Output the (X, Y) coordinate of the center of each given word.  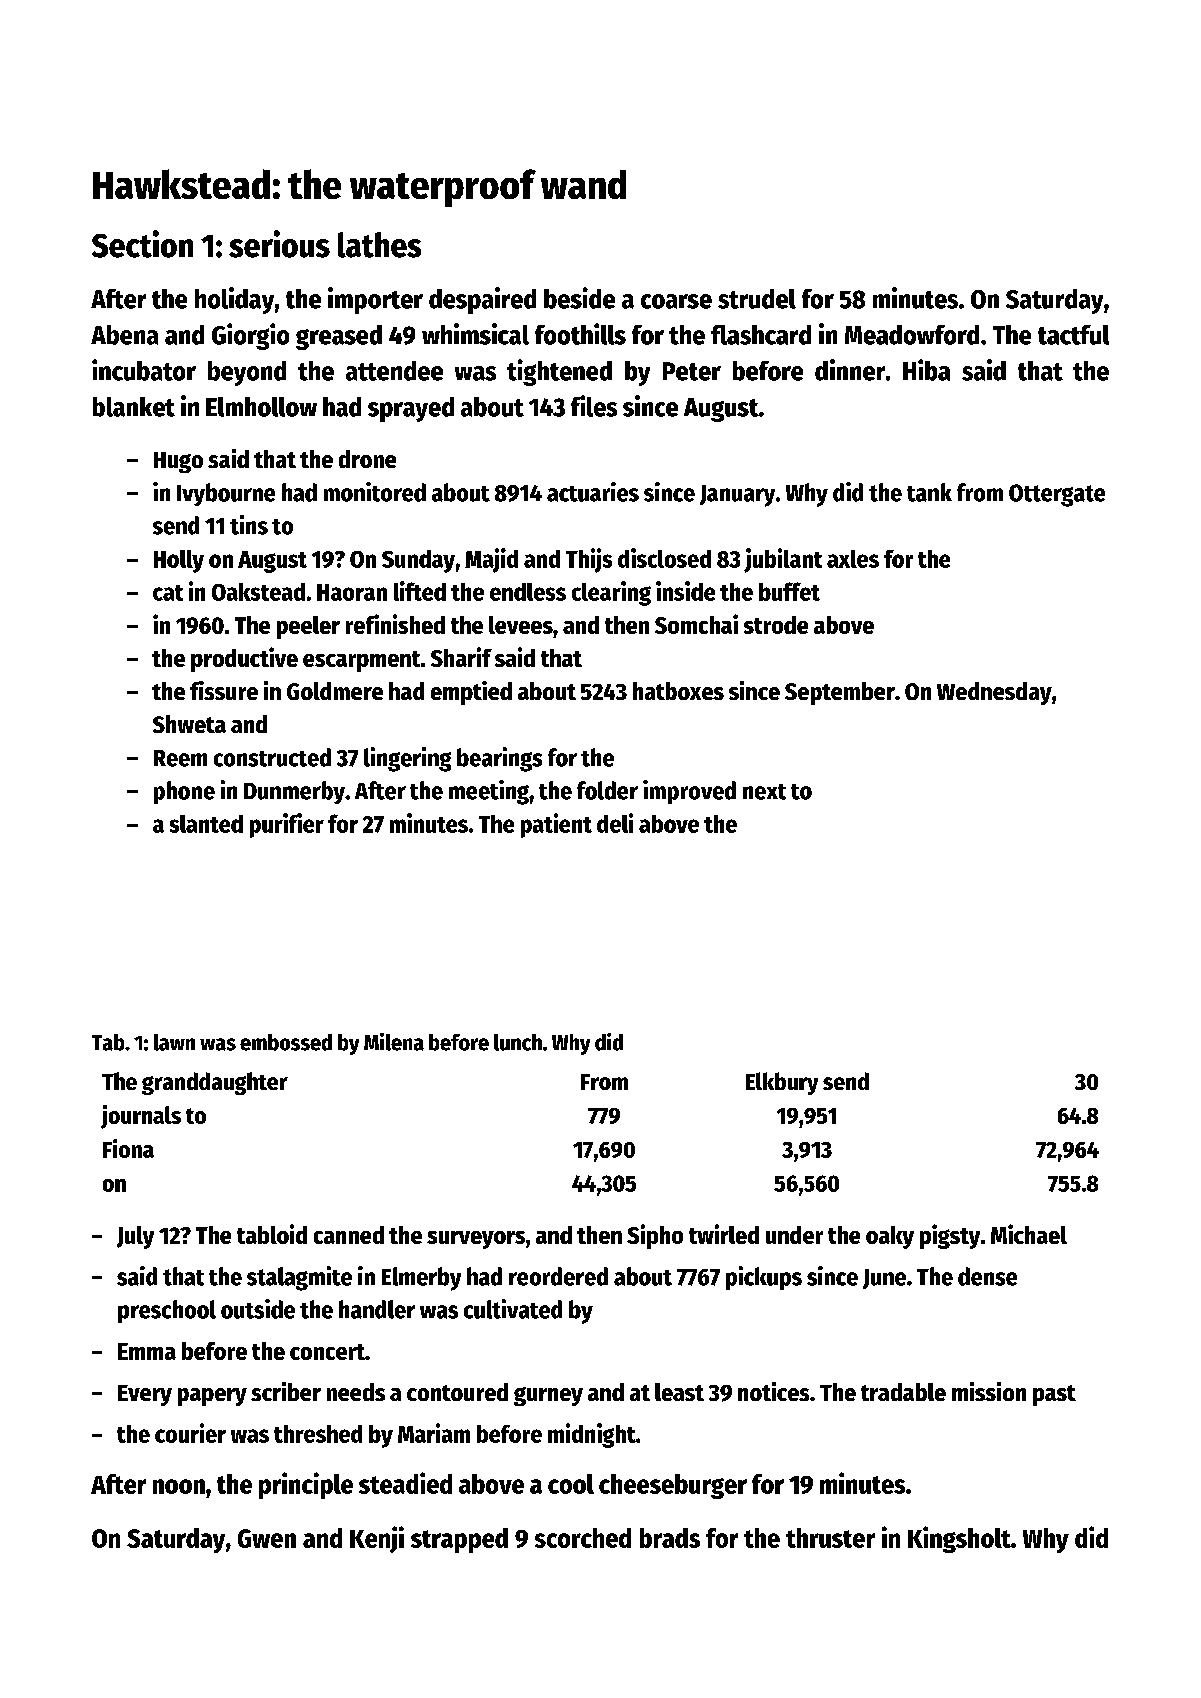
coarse (676, 301)
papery (212, 1397)
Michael (1029, 1234)
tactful (1073, 335)
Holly (179, 561)
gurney (548, 1396)
